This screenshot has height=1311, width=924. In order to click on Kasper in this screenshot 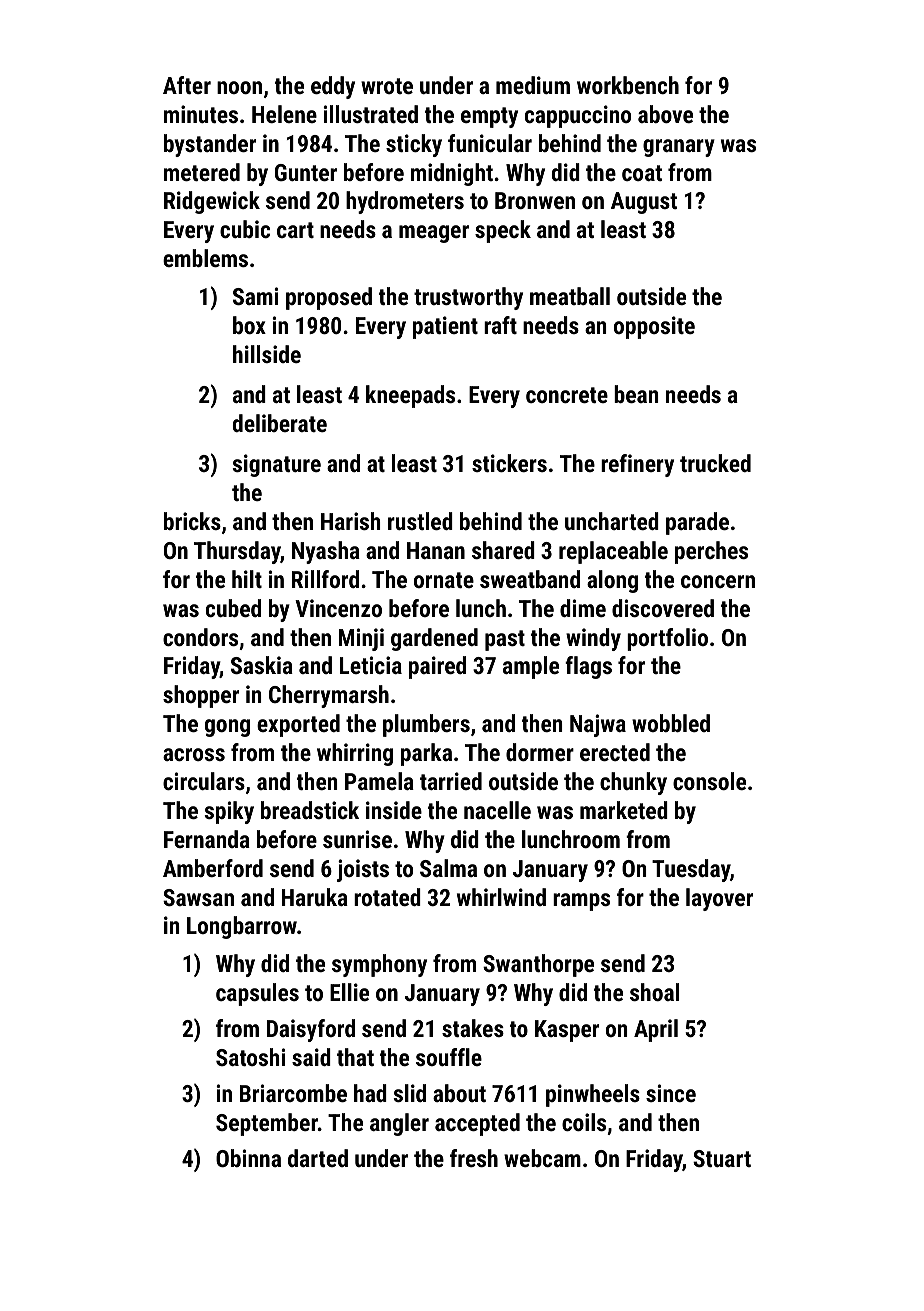, I will do `click(567, 1031)`.
